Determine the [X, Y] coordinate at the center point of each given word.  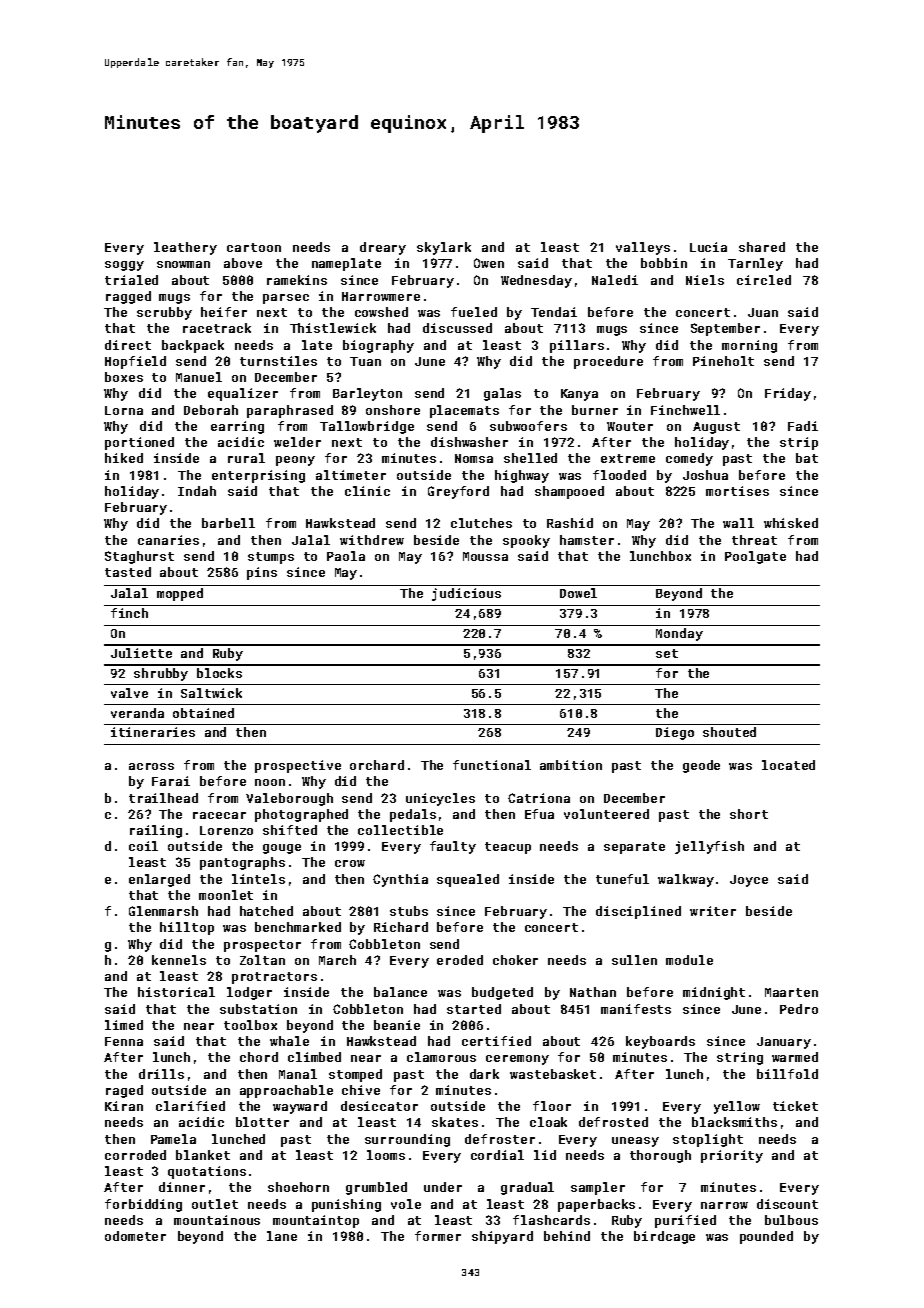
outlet [215, 1204]
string [740, 1058]
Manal [298, 1074]
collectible [400, 830]
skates [455, 1122]
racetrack [217, 328]
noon [270, 782]
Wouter [630, 426]
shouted [729, 732]
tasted [128, 572]
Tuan [365, 361]
